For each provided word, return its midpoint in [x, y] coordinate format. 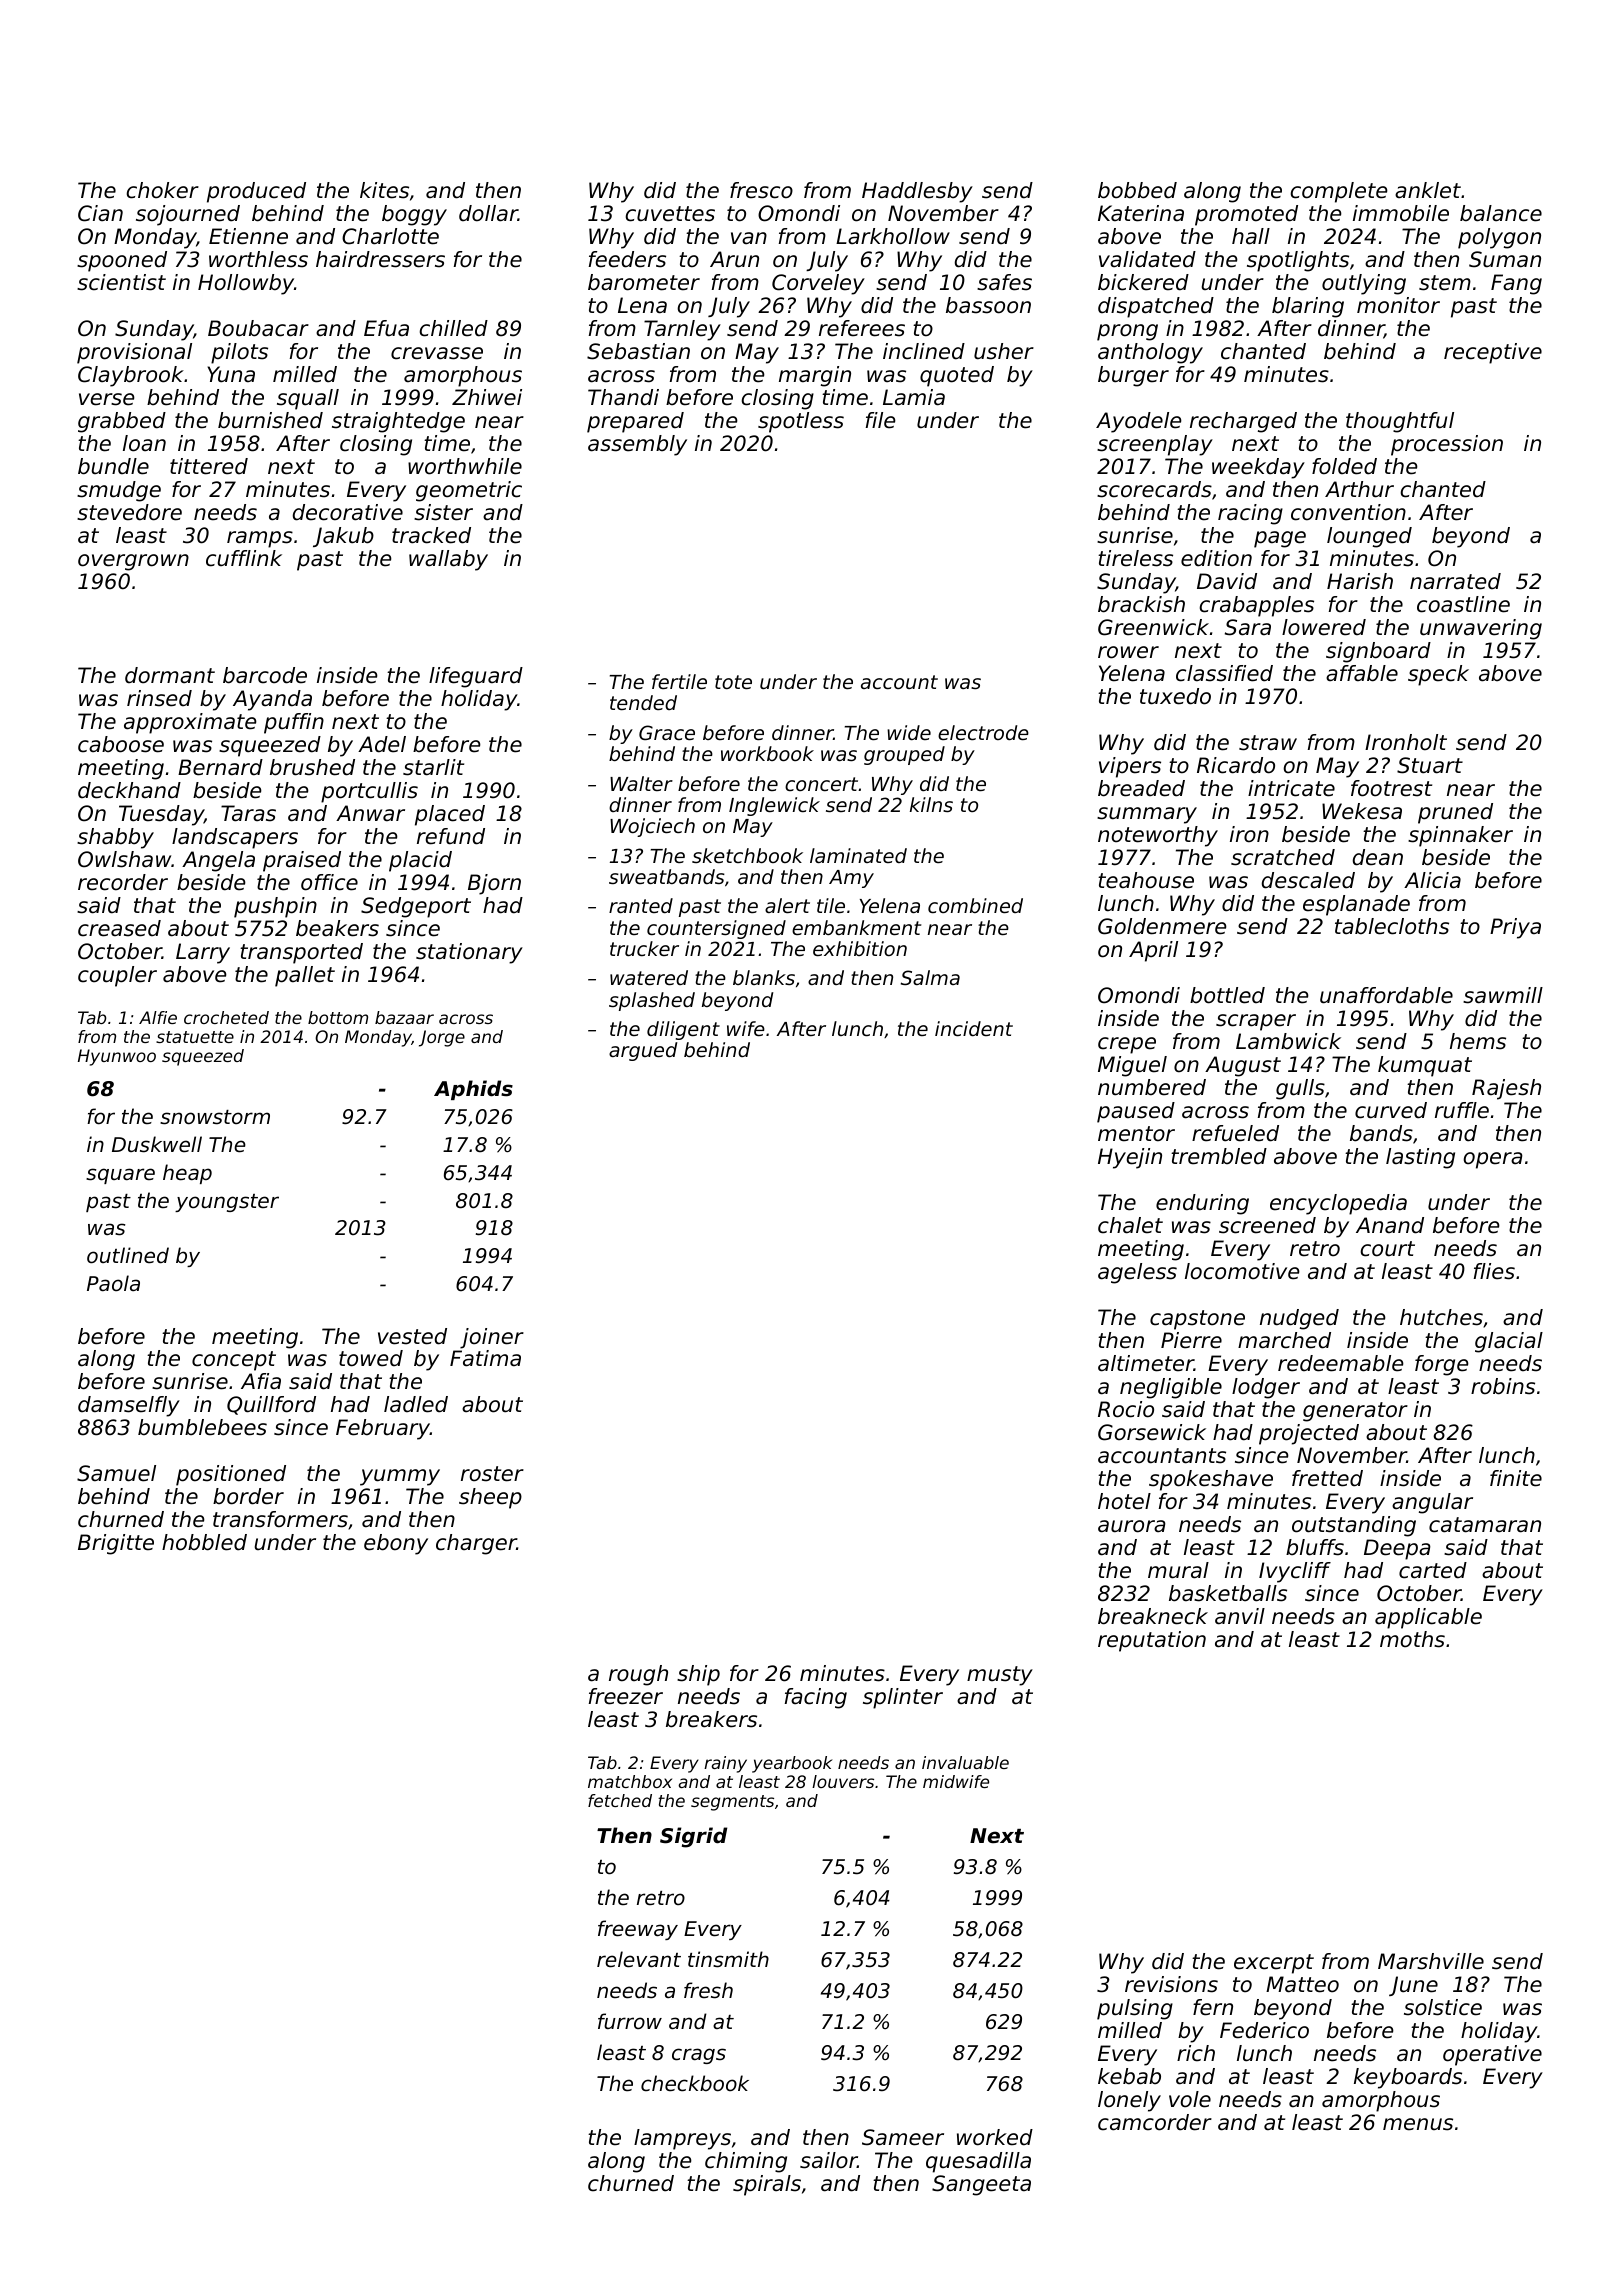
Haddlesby [917, 192]
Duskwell [157, 1144]
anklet [1428, 190]
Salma [930, 977]
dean [1378, 857]
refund [451, 836]
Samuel [116, 1473]
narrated [1455, 581]
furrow [630, 2021]
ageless [1137, 1273]
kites [384, 190]
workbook [767, 753]
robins [1503, 1386]
